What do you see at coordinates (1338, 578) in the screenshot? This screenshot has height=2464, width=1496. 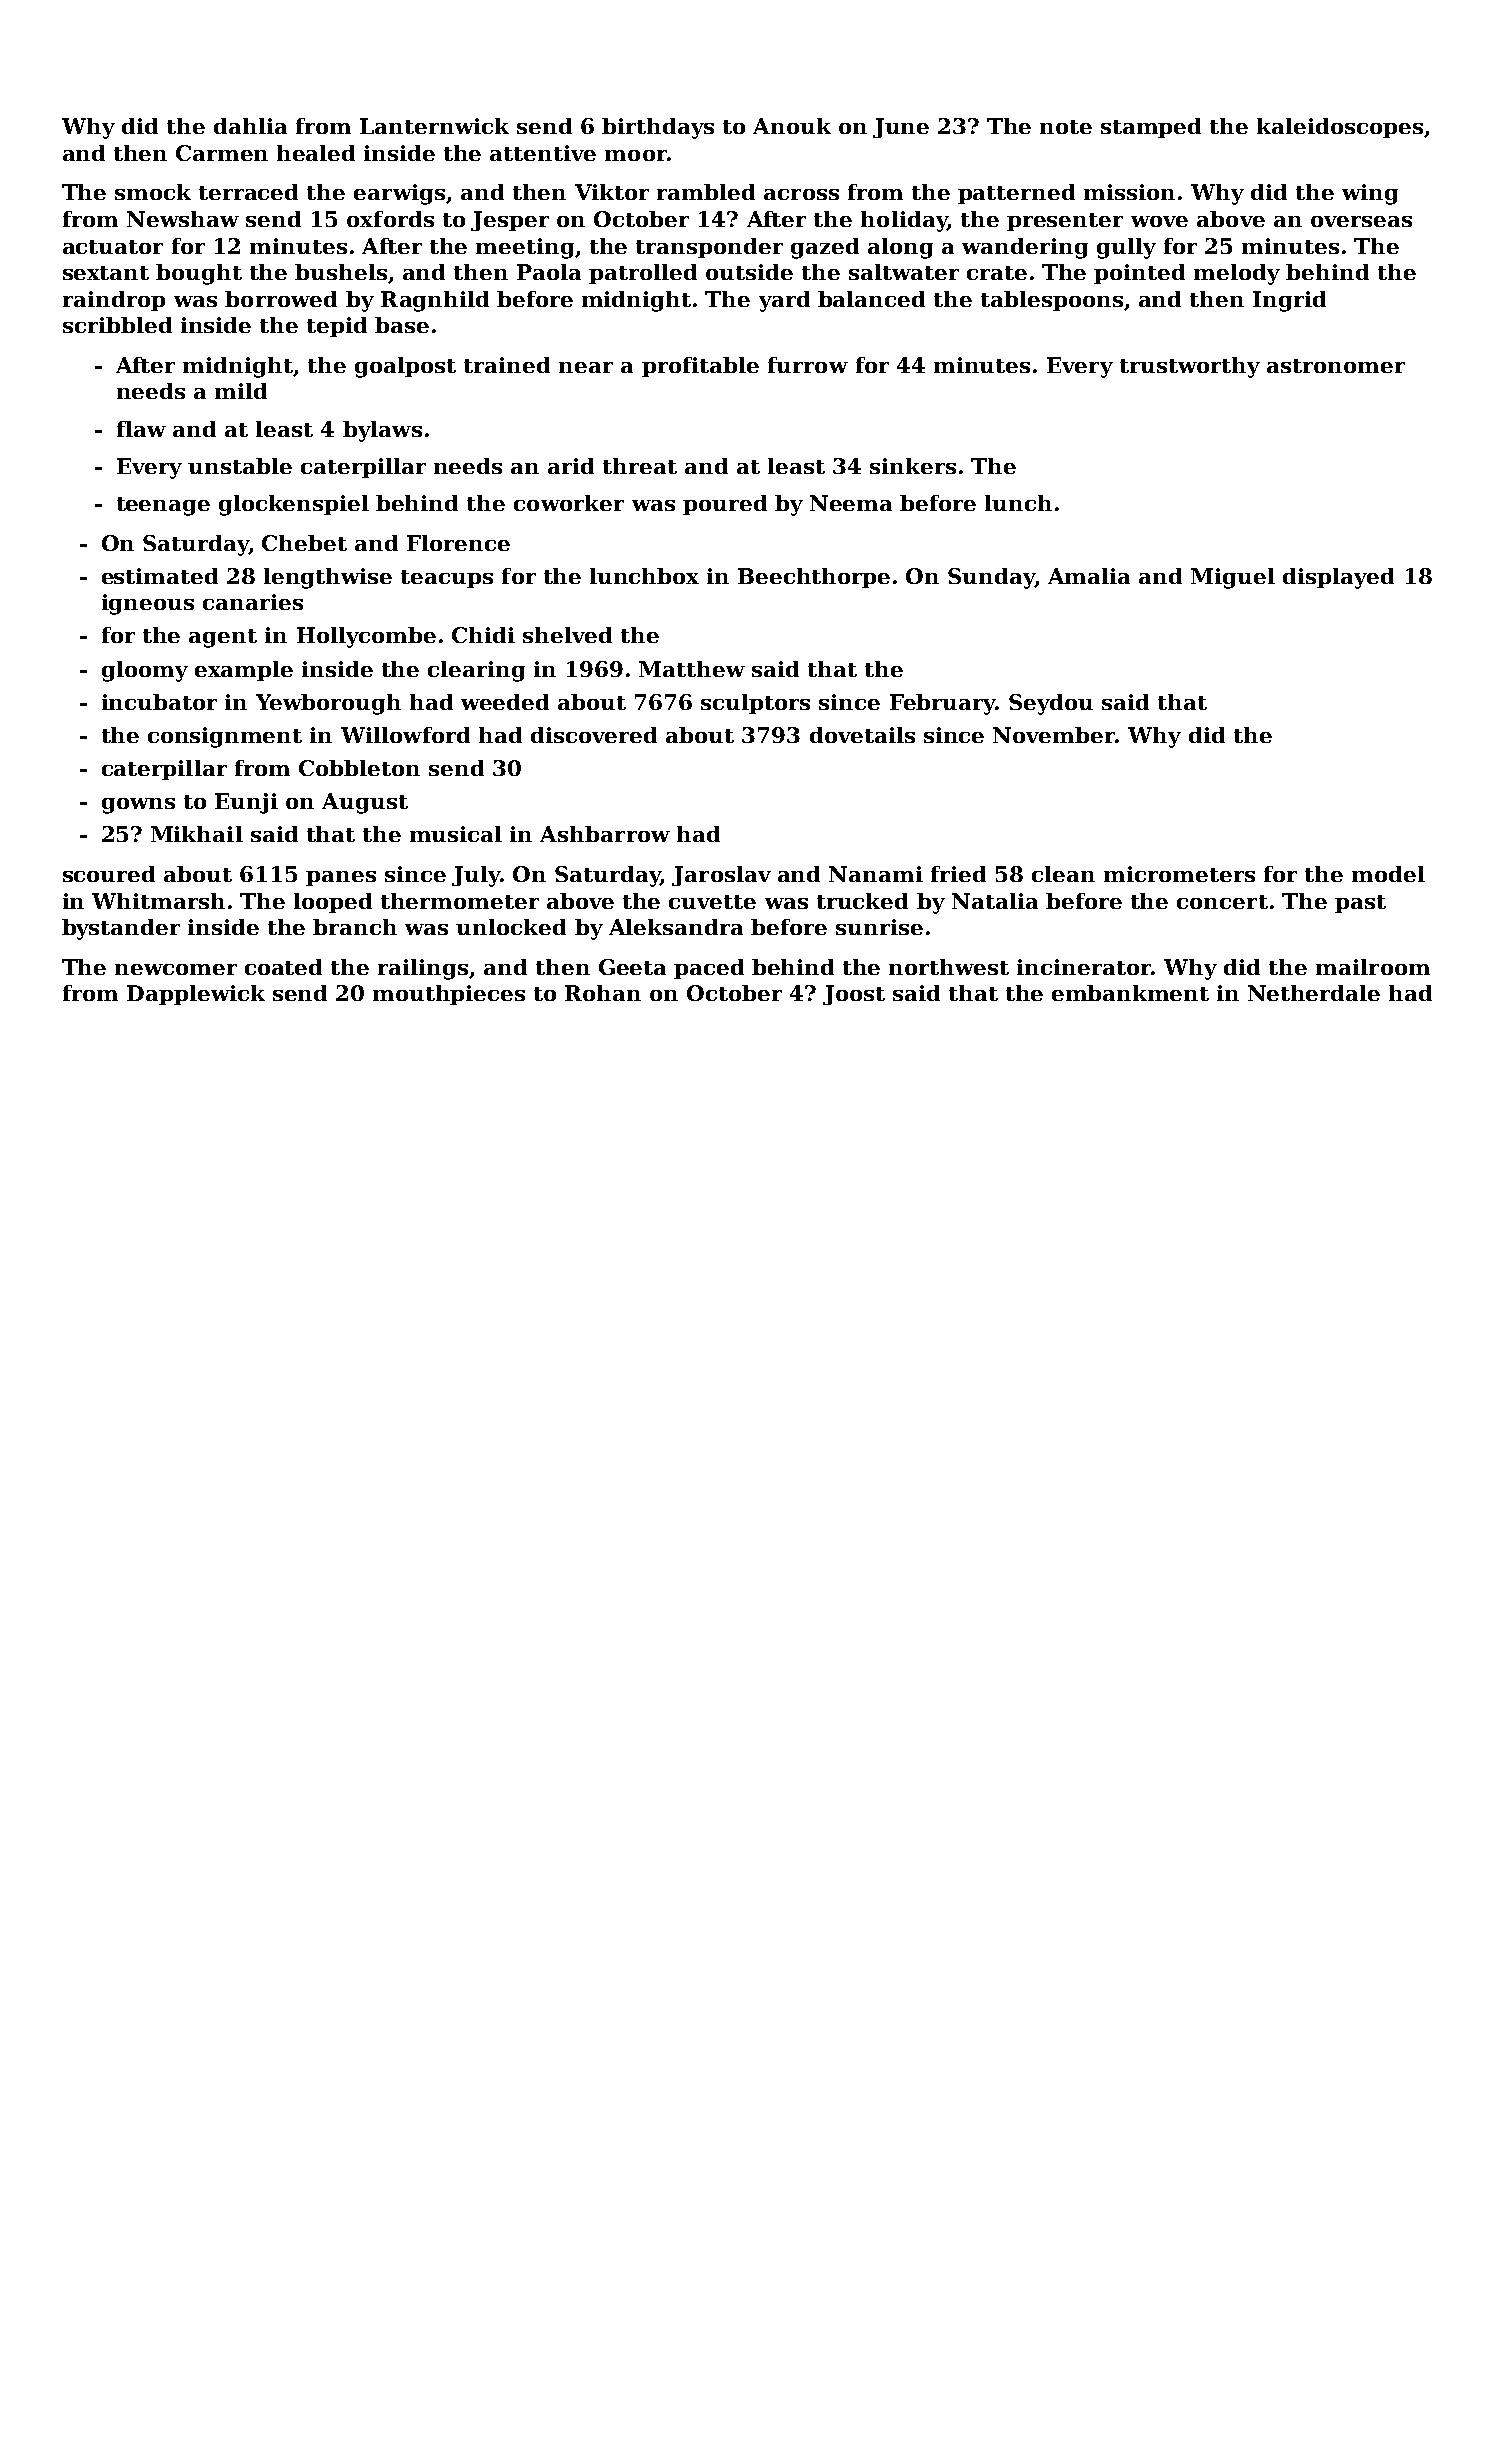 I see `displayed` at bounding box center [1338, 578].
